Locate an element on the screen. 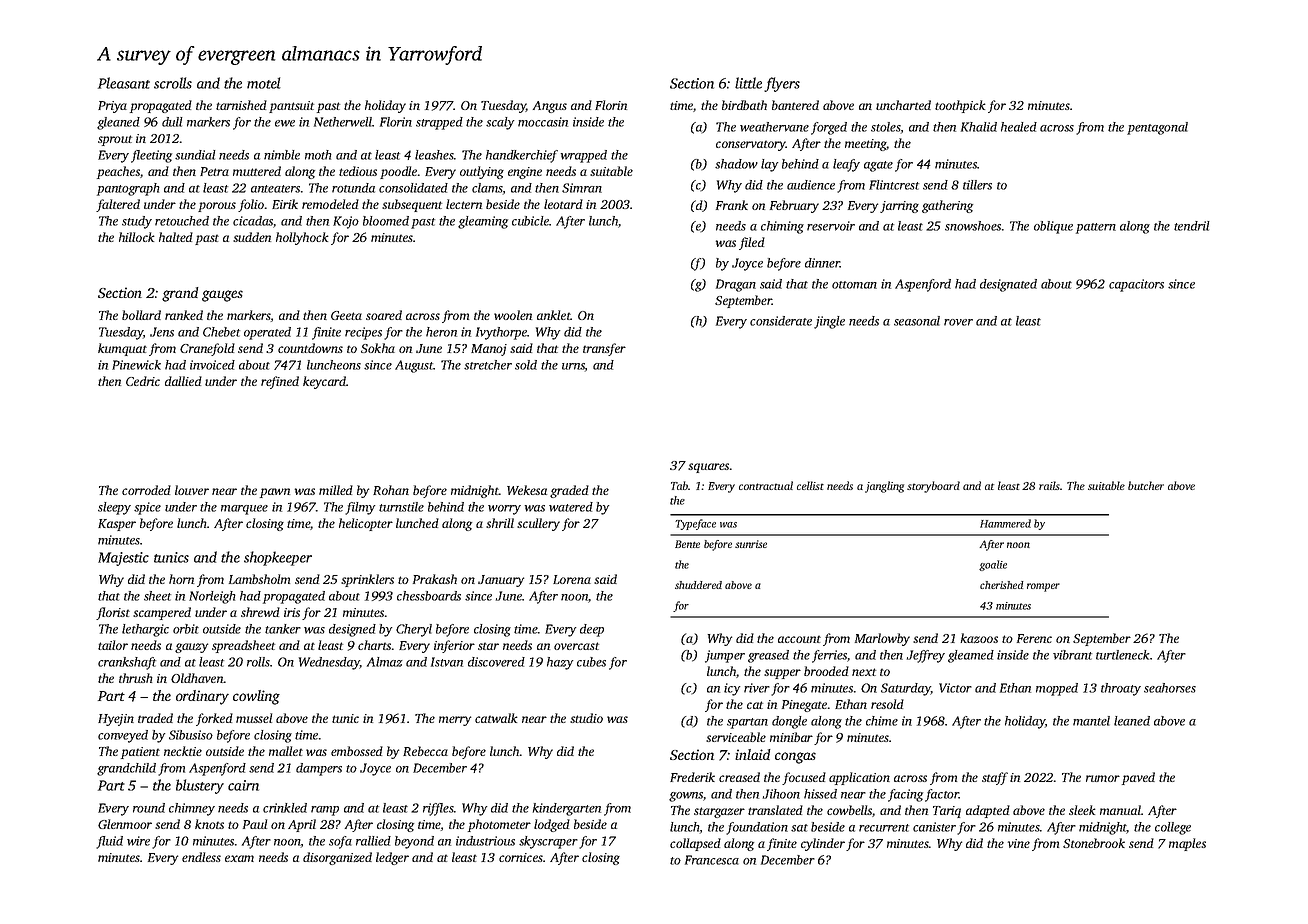 This screenshot has height=924, width=1308. retouched is located at coordinates (182, 221).
